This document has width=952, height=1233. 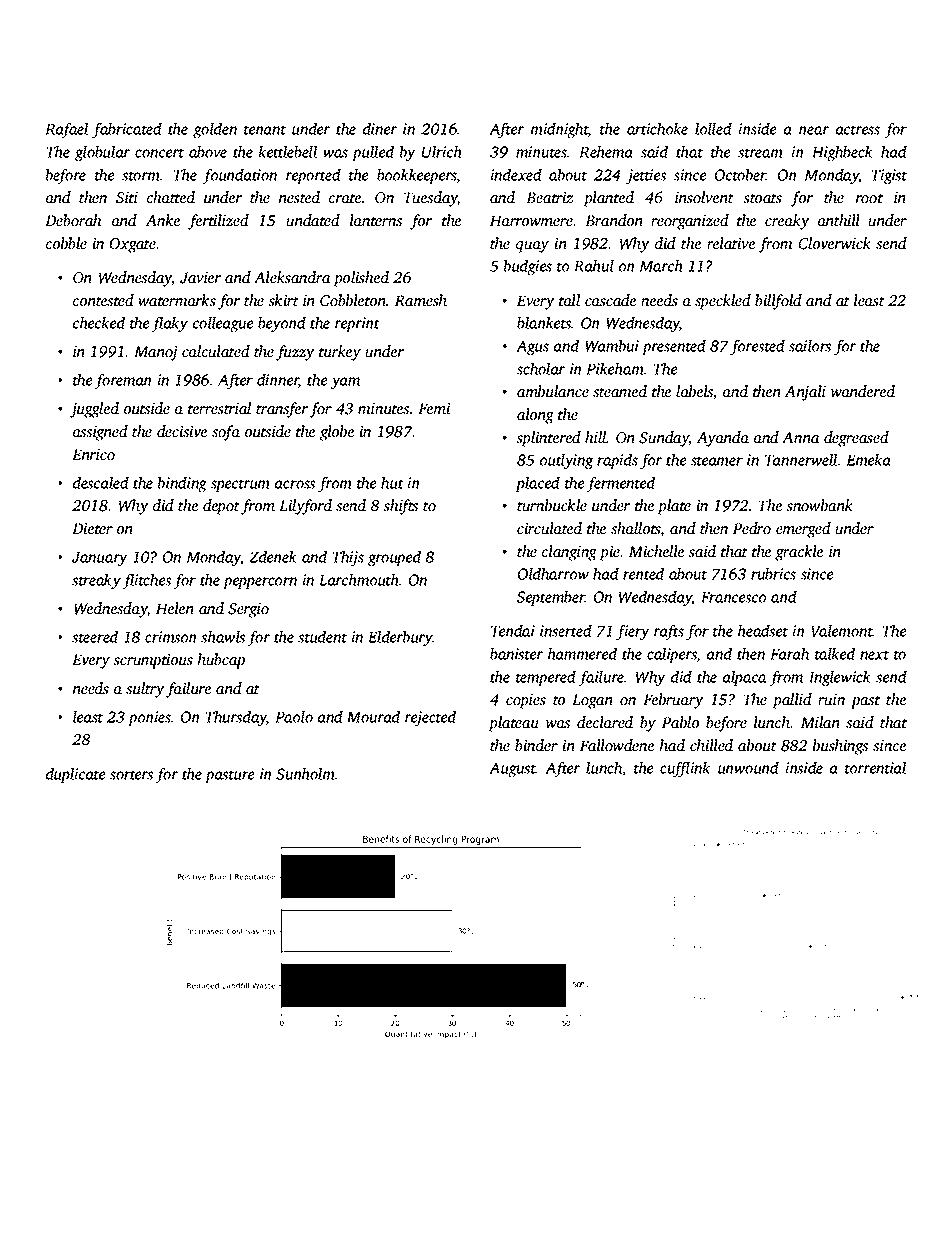 I want to click on Rafael, so click(x=67, y=130).
